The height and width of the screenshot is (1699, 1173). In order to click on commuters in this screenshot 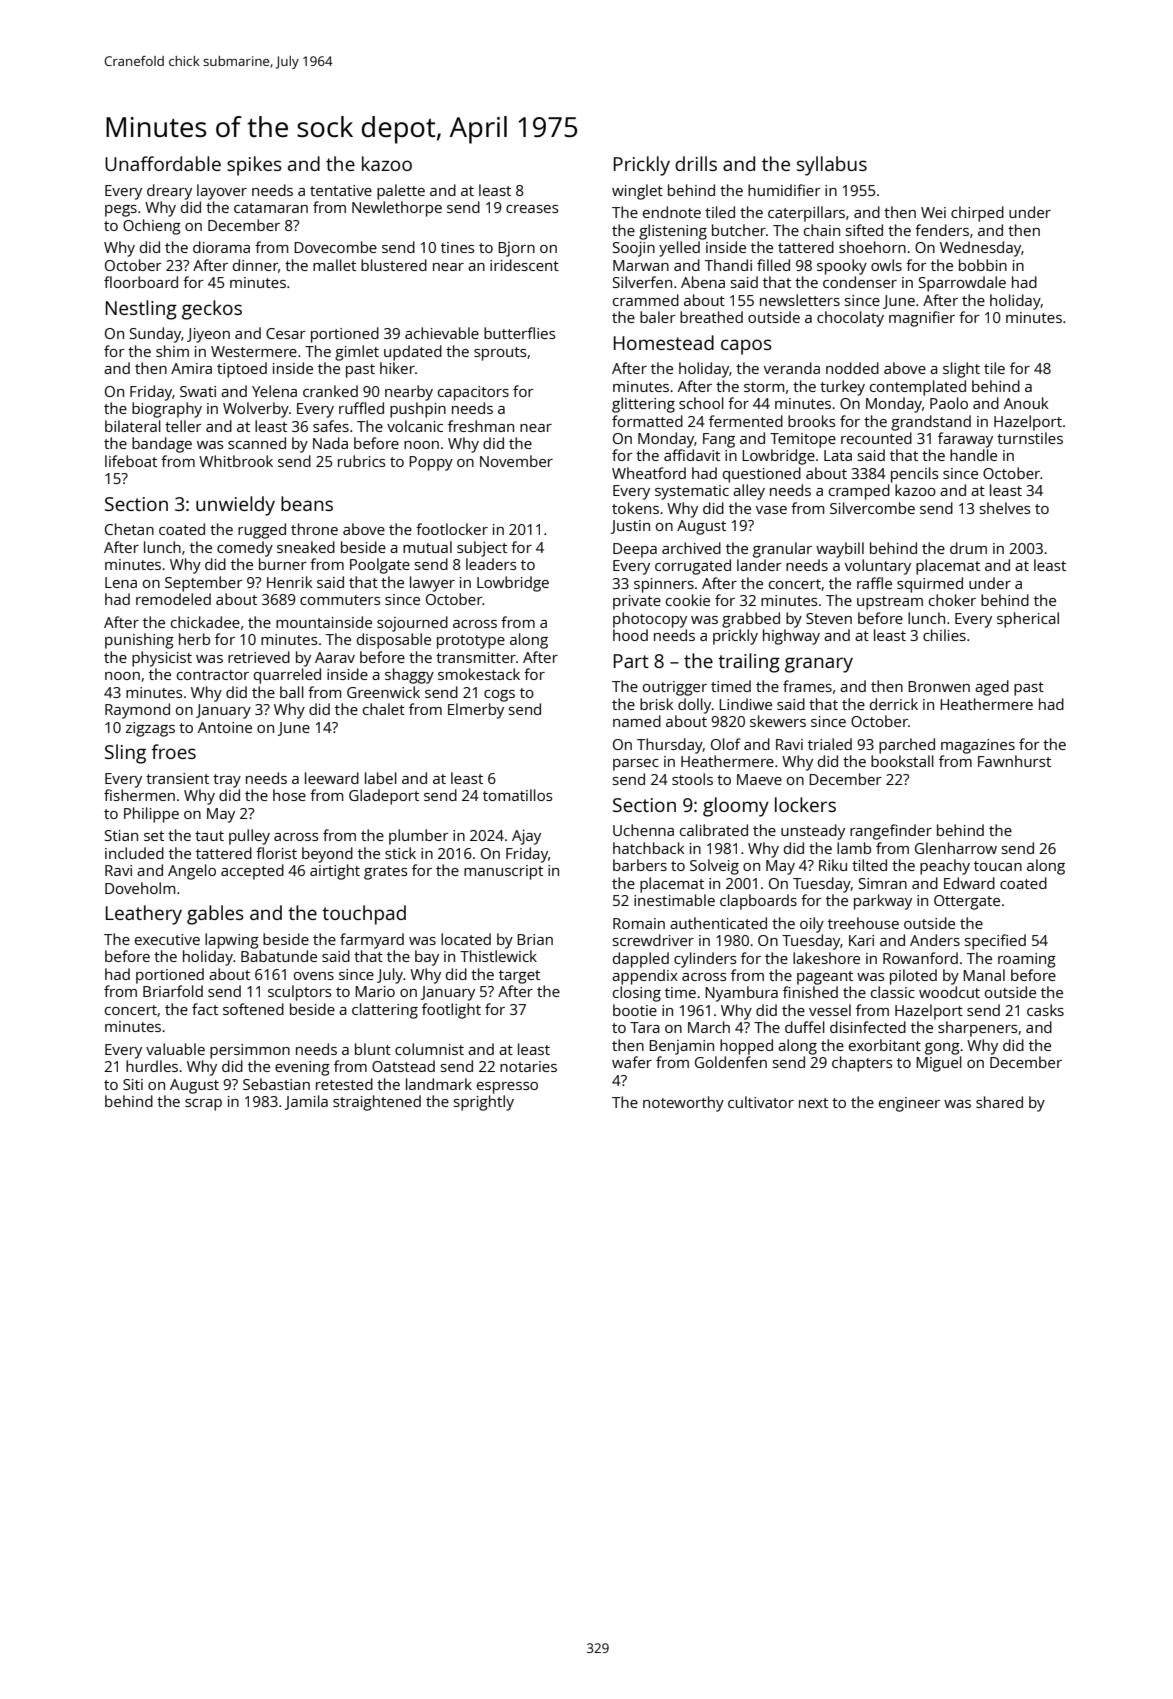, I will do `click(340, 600)`.
